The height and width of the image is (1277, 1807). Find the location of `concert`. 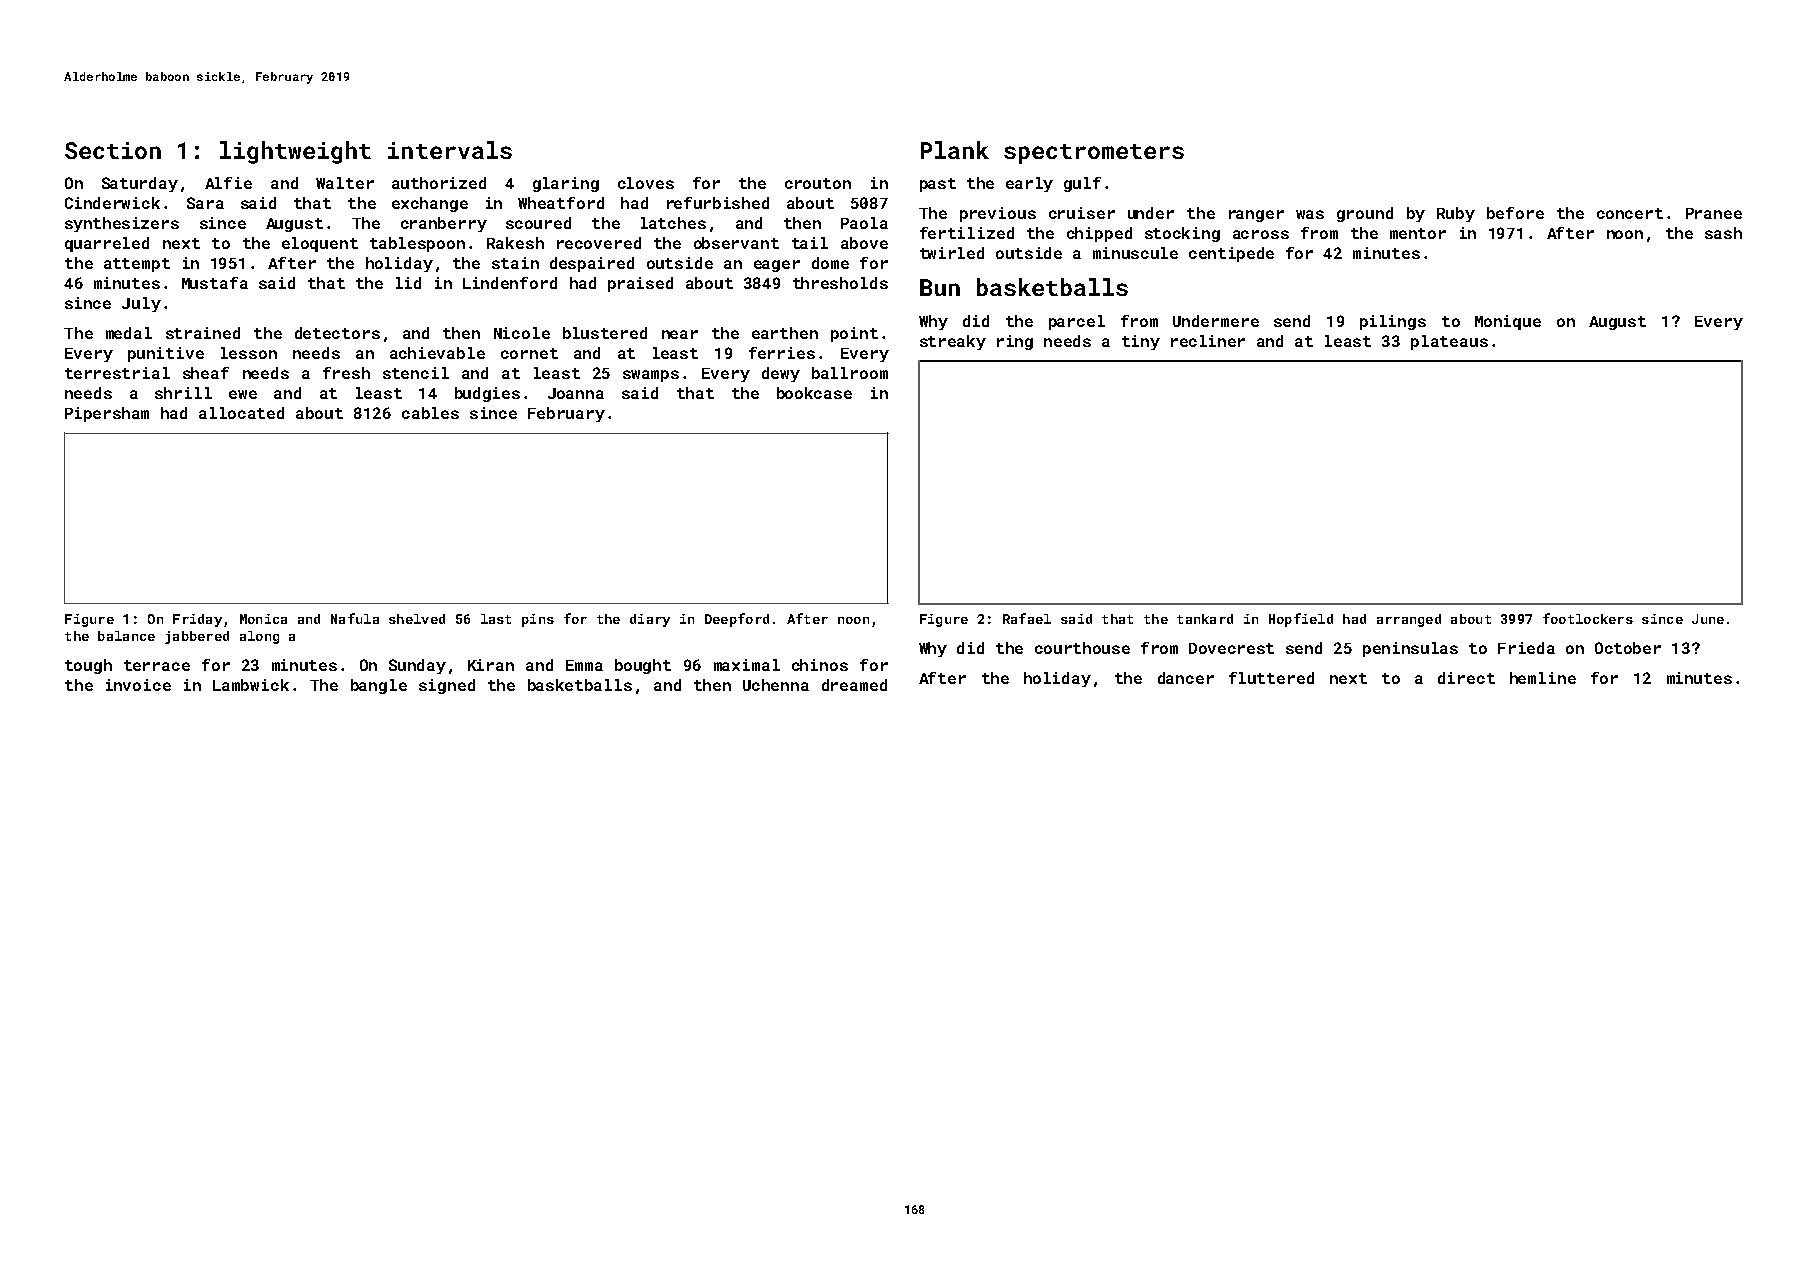

concert is located at coordinates (1630, 213).
